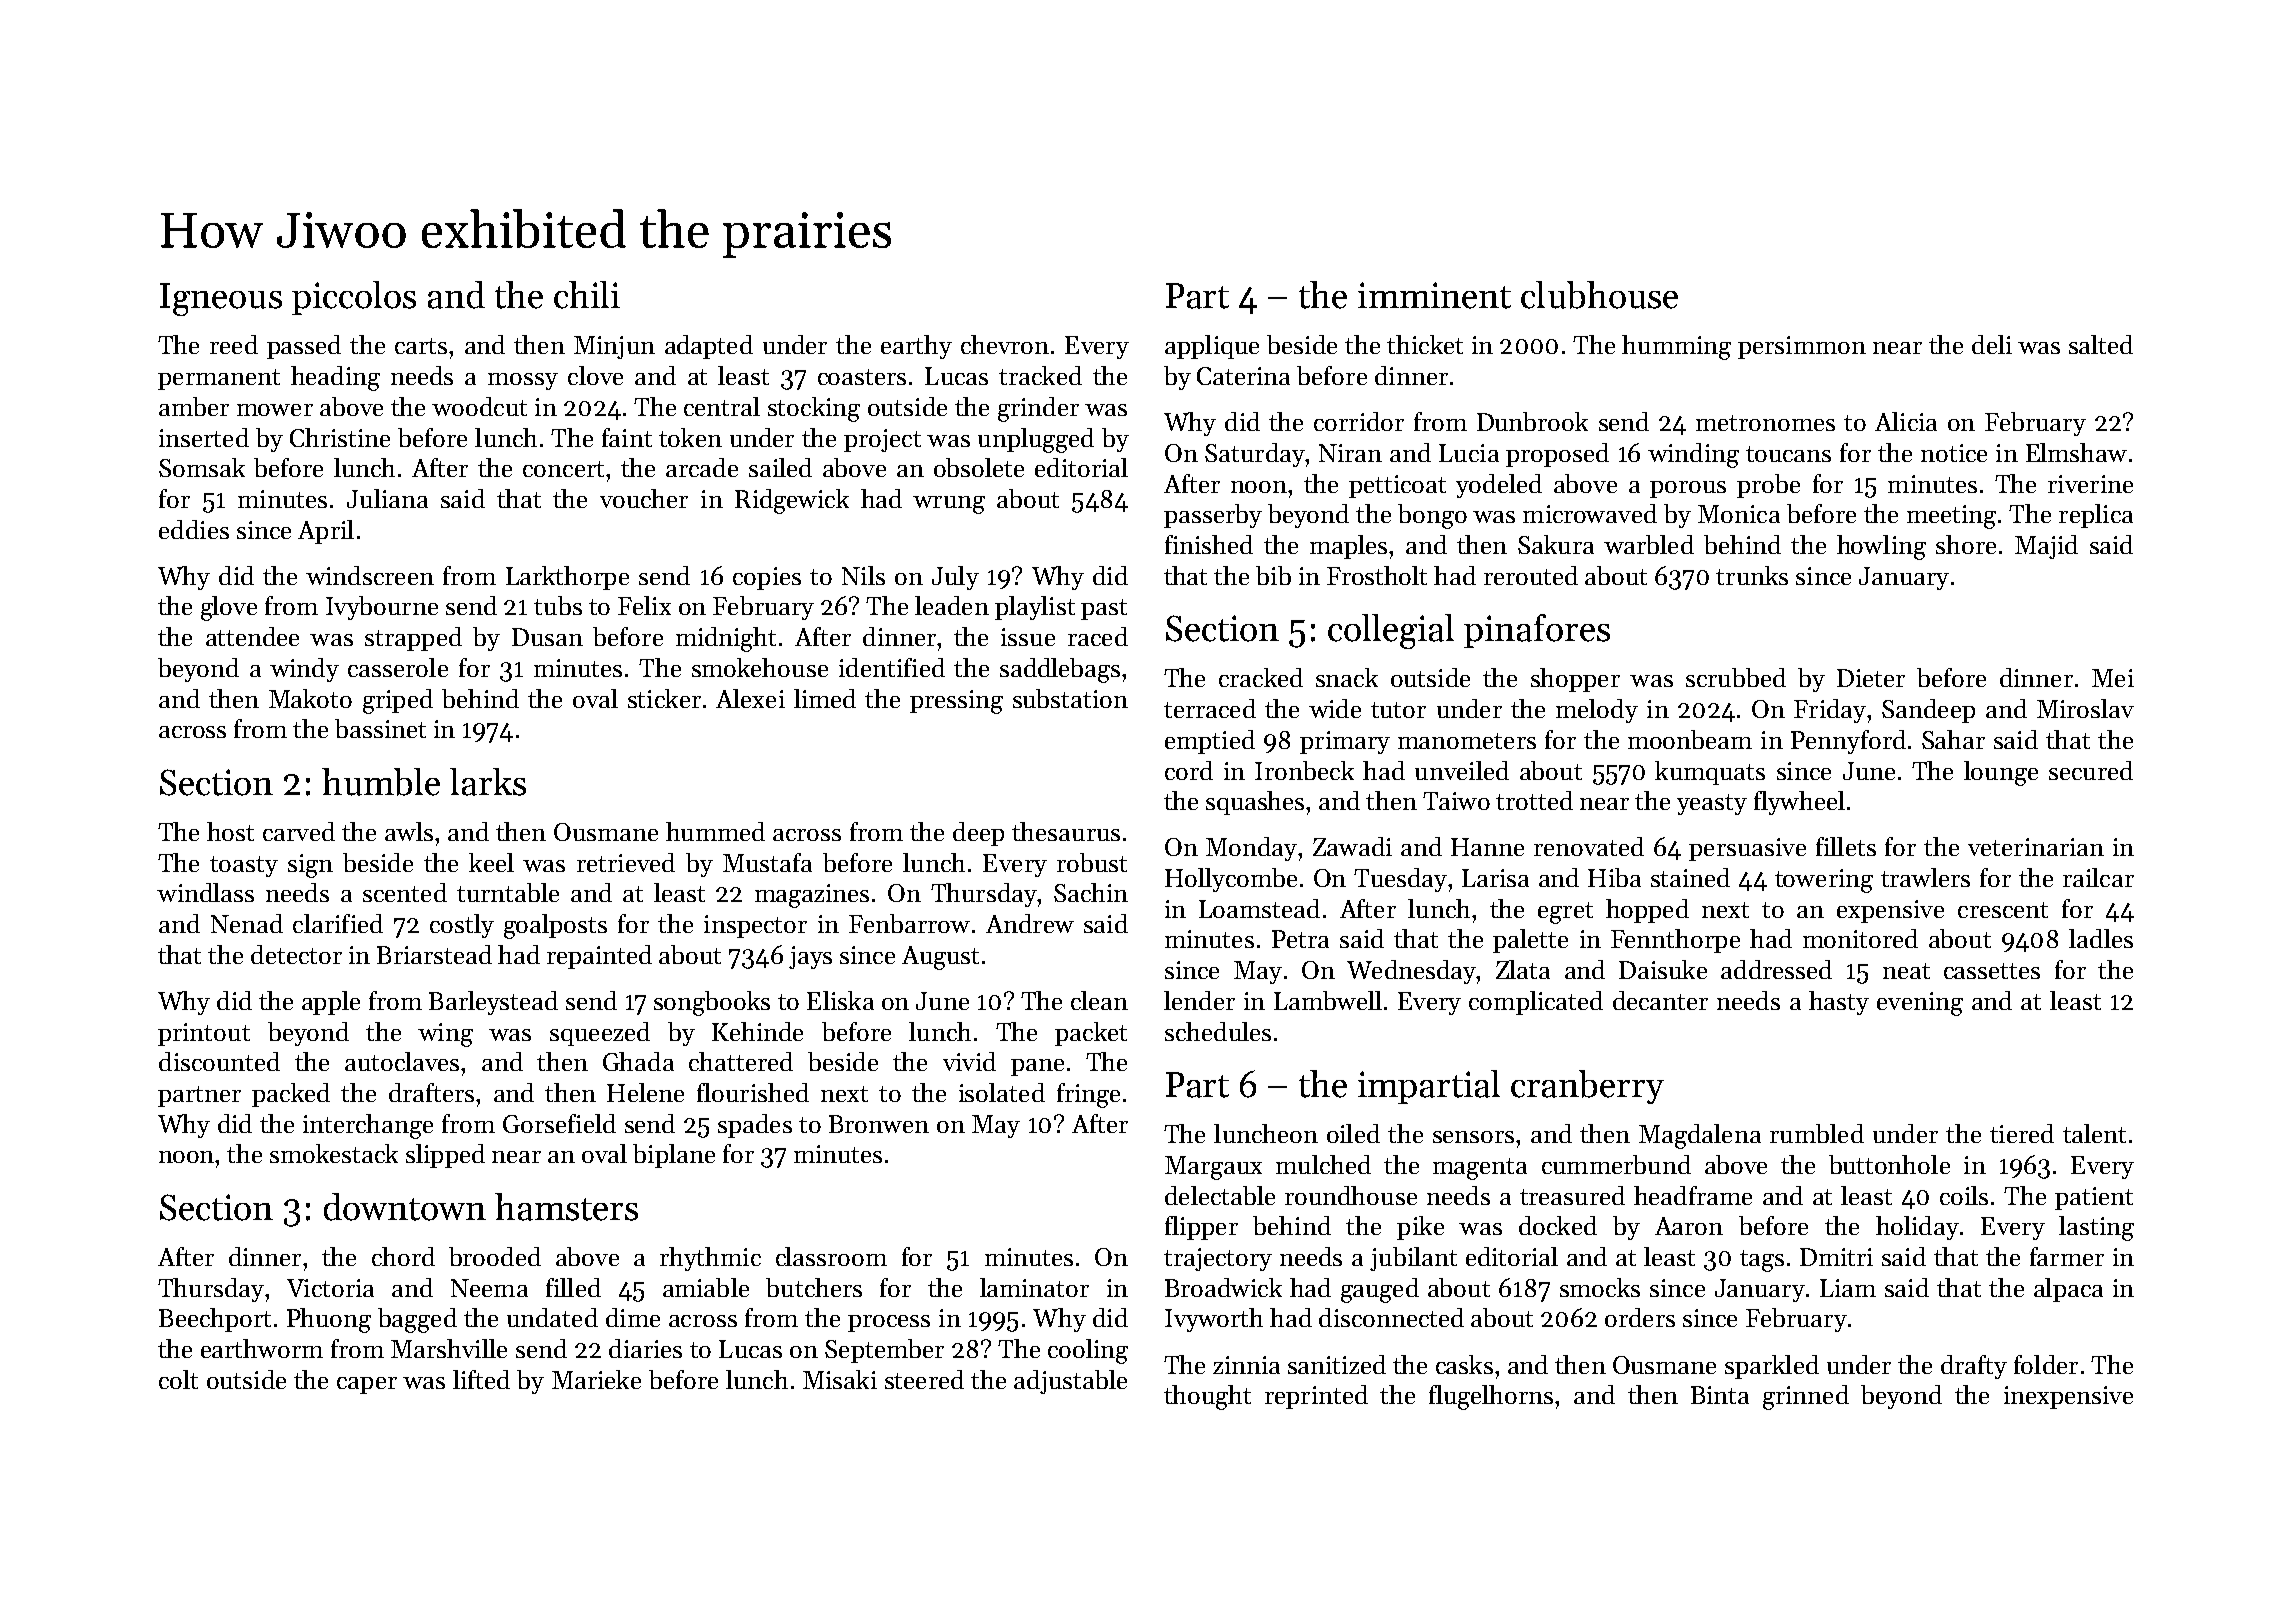 The width and height of the screenshot is (2292, 1620). What do you see at coordinates (1220, 1195) in the screenshot?
I see `delectable` at bounding box center [1220, 1195].
